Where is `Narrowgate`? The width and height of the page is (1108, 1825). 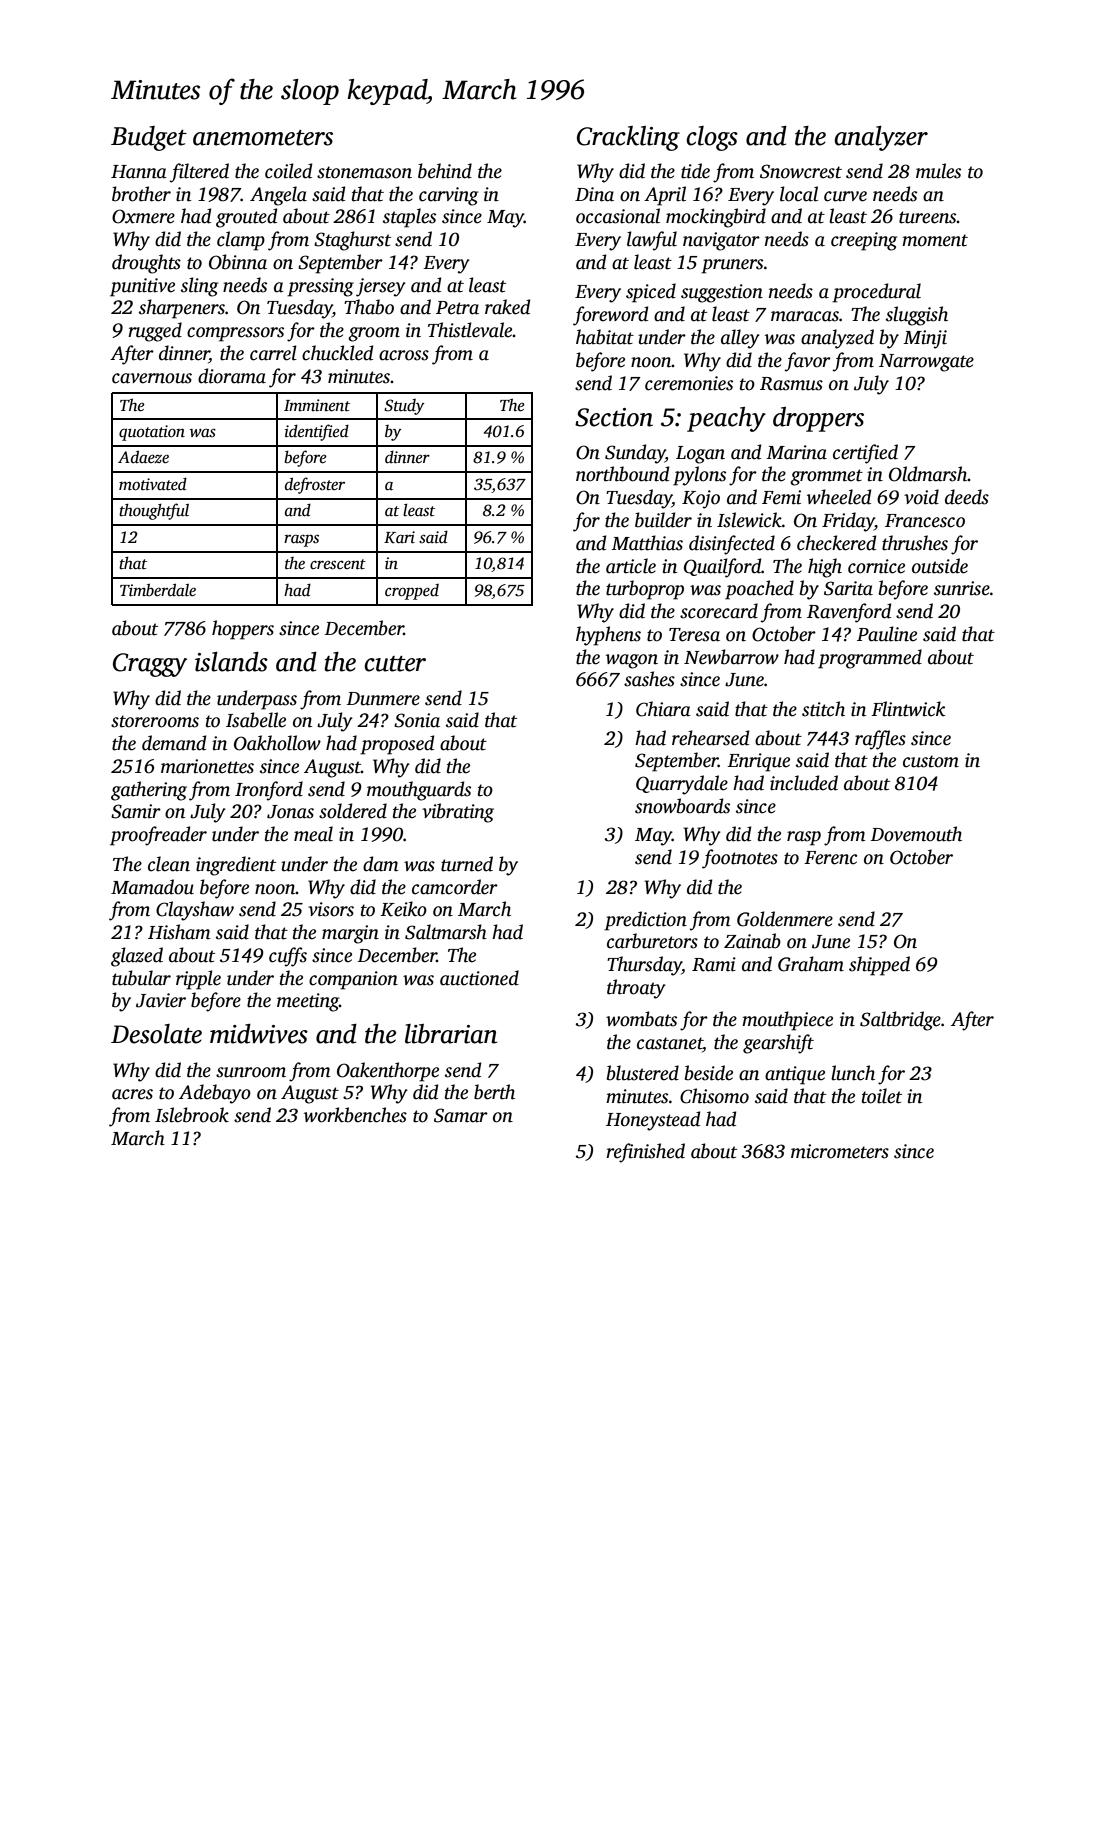 Narrowgate is located at coordinates (926, 363).
